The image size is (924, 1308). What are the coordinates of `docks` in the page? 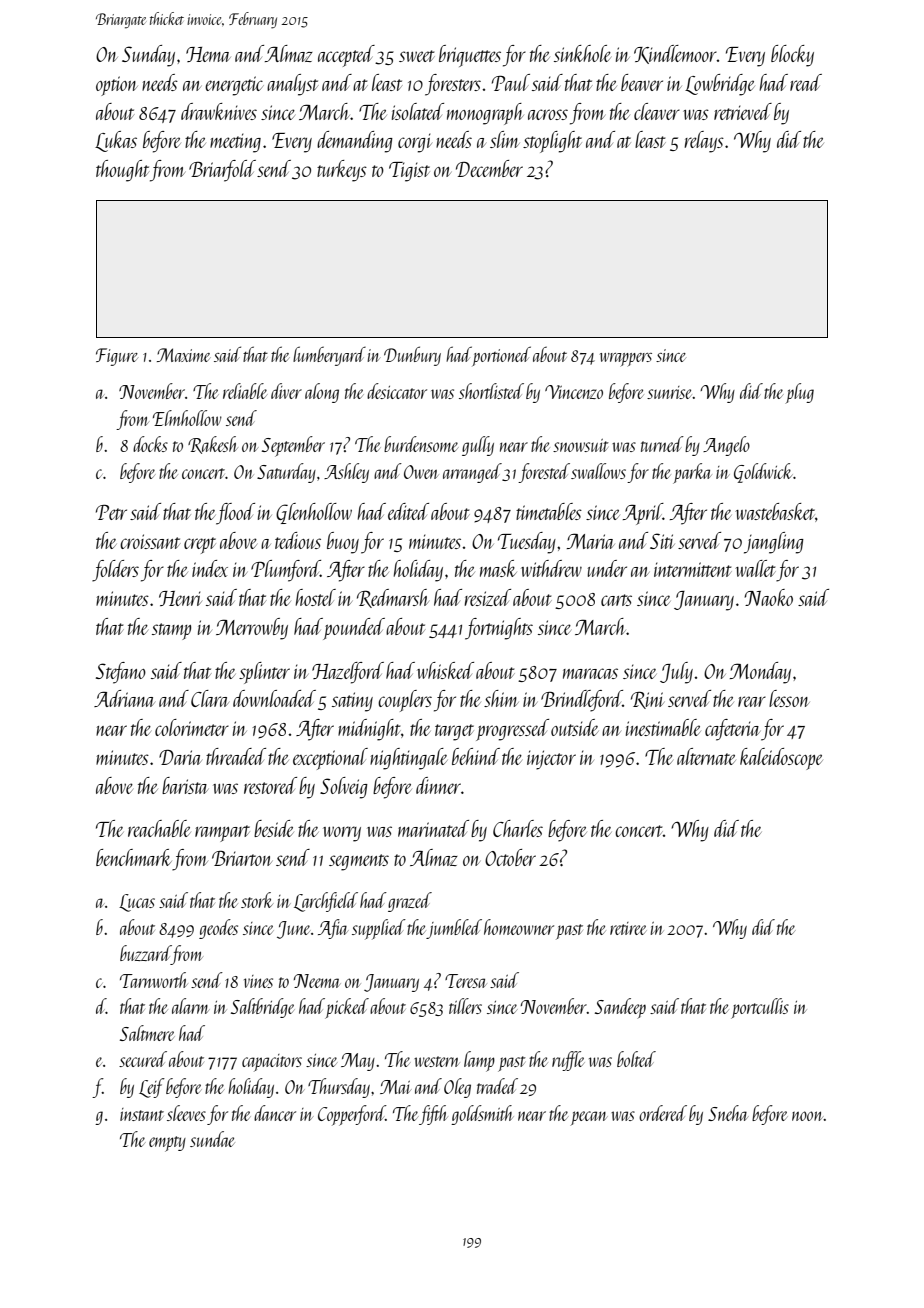 It's located at (150, 444).
